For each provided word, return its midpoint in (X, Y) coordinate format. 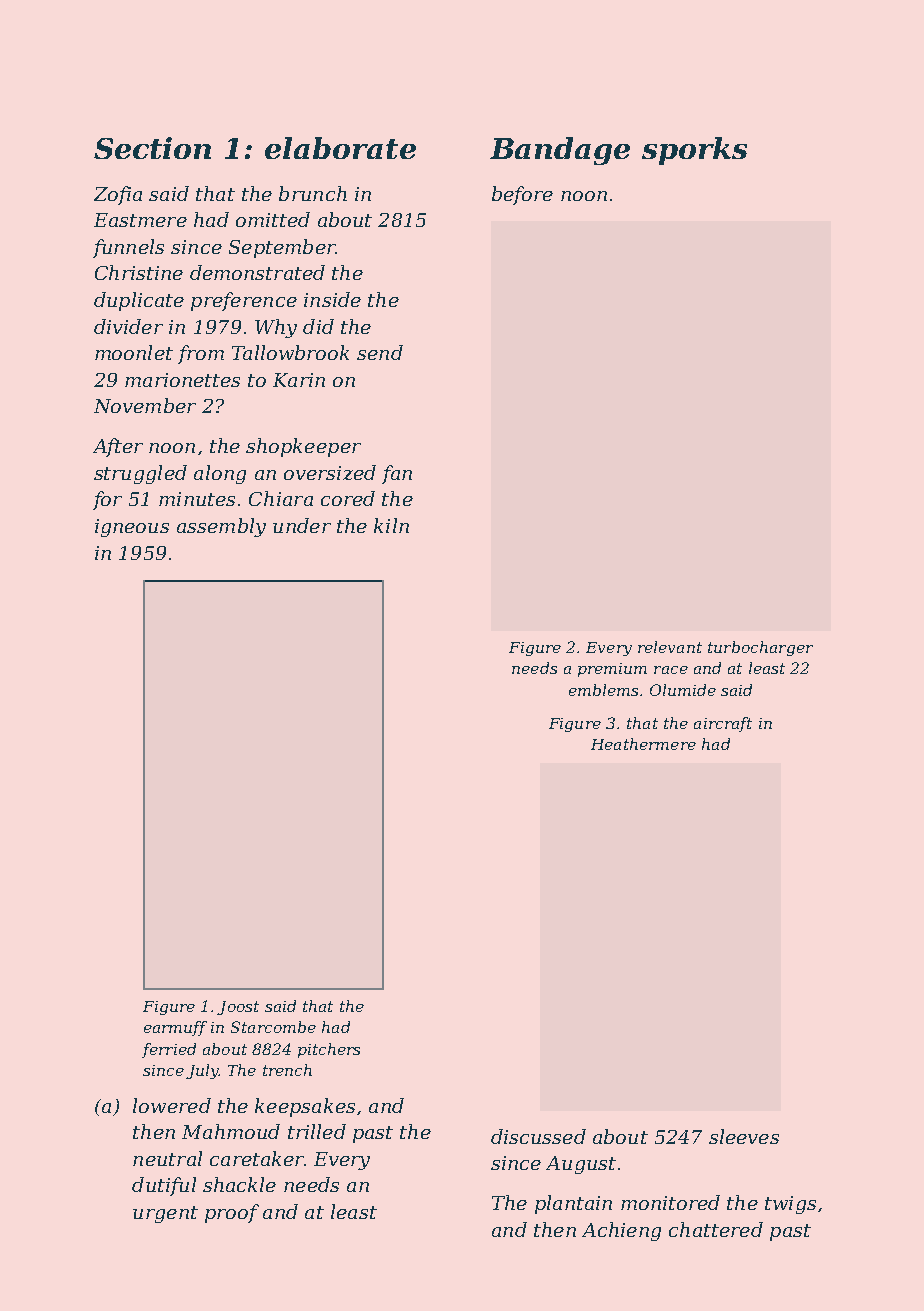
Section (152, 148)
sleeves (744, 1136)
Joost (238, 1008)
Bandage (560, 151)
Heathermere (643, 744)
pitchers (329, 1050)
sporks (694, 151)
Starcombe (273, 1027)
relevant (670, 647)
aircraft (723, 724)
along (220, 474)
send (380, 352)
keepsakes (305, 1107)
